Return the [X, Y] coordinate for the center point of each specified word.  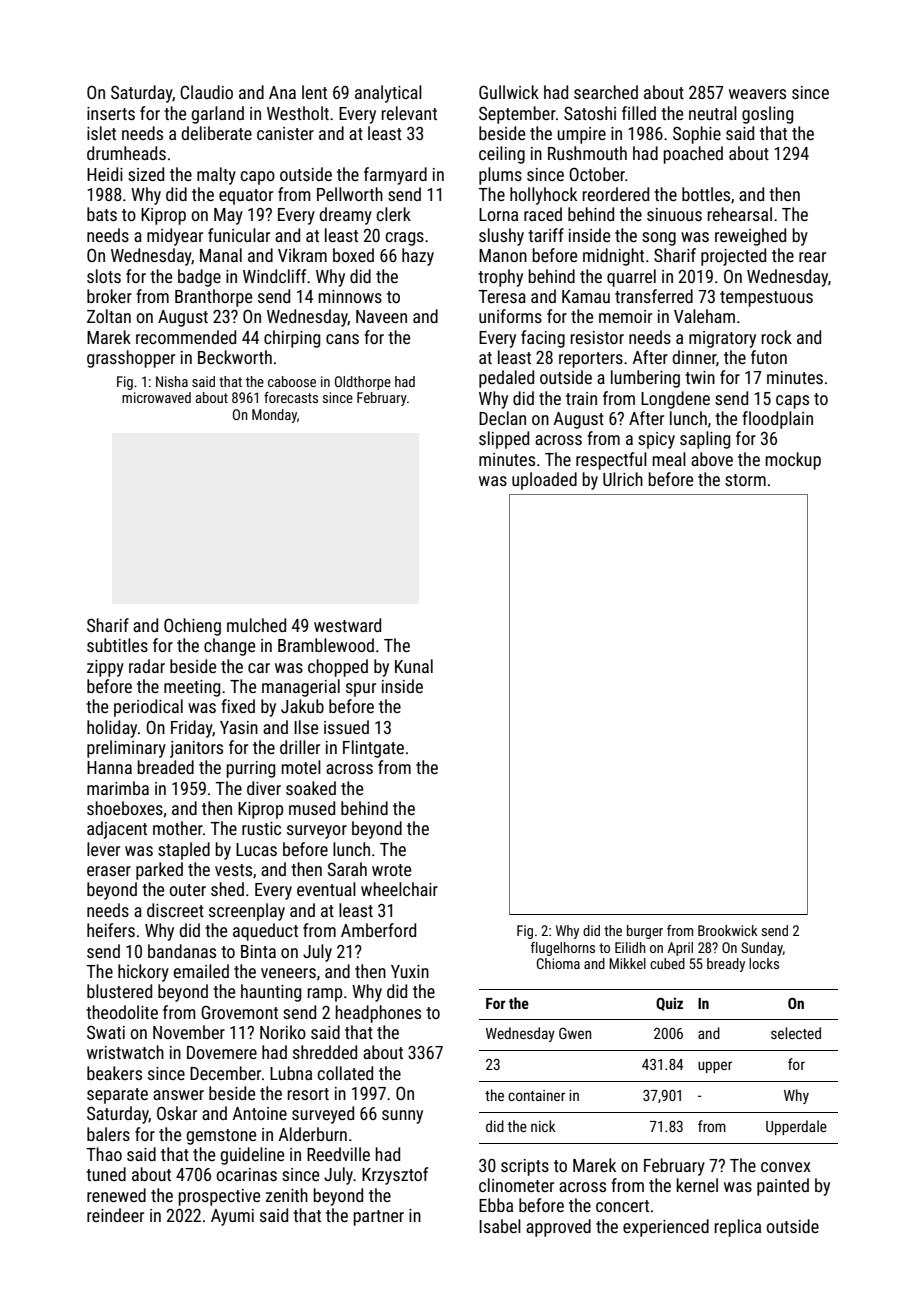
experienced [666, 1228]
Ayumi [232, 1217]
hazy [418, 257]
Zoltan [109, 316]
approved [558, 1228]
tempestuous [766, 299]
